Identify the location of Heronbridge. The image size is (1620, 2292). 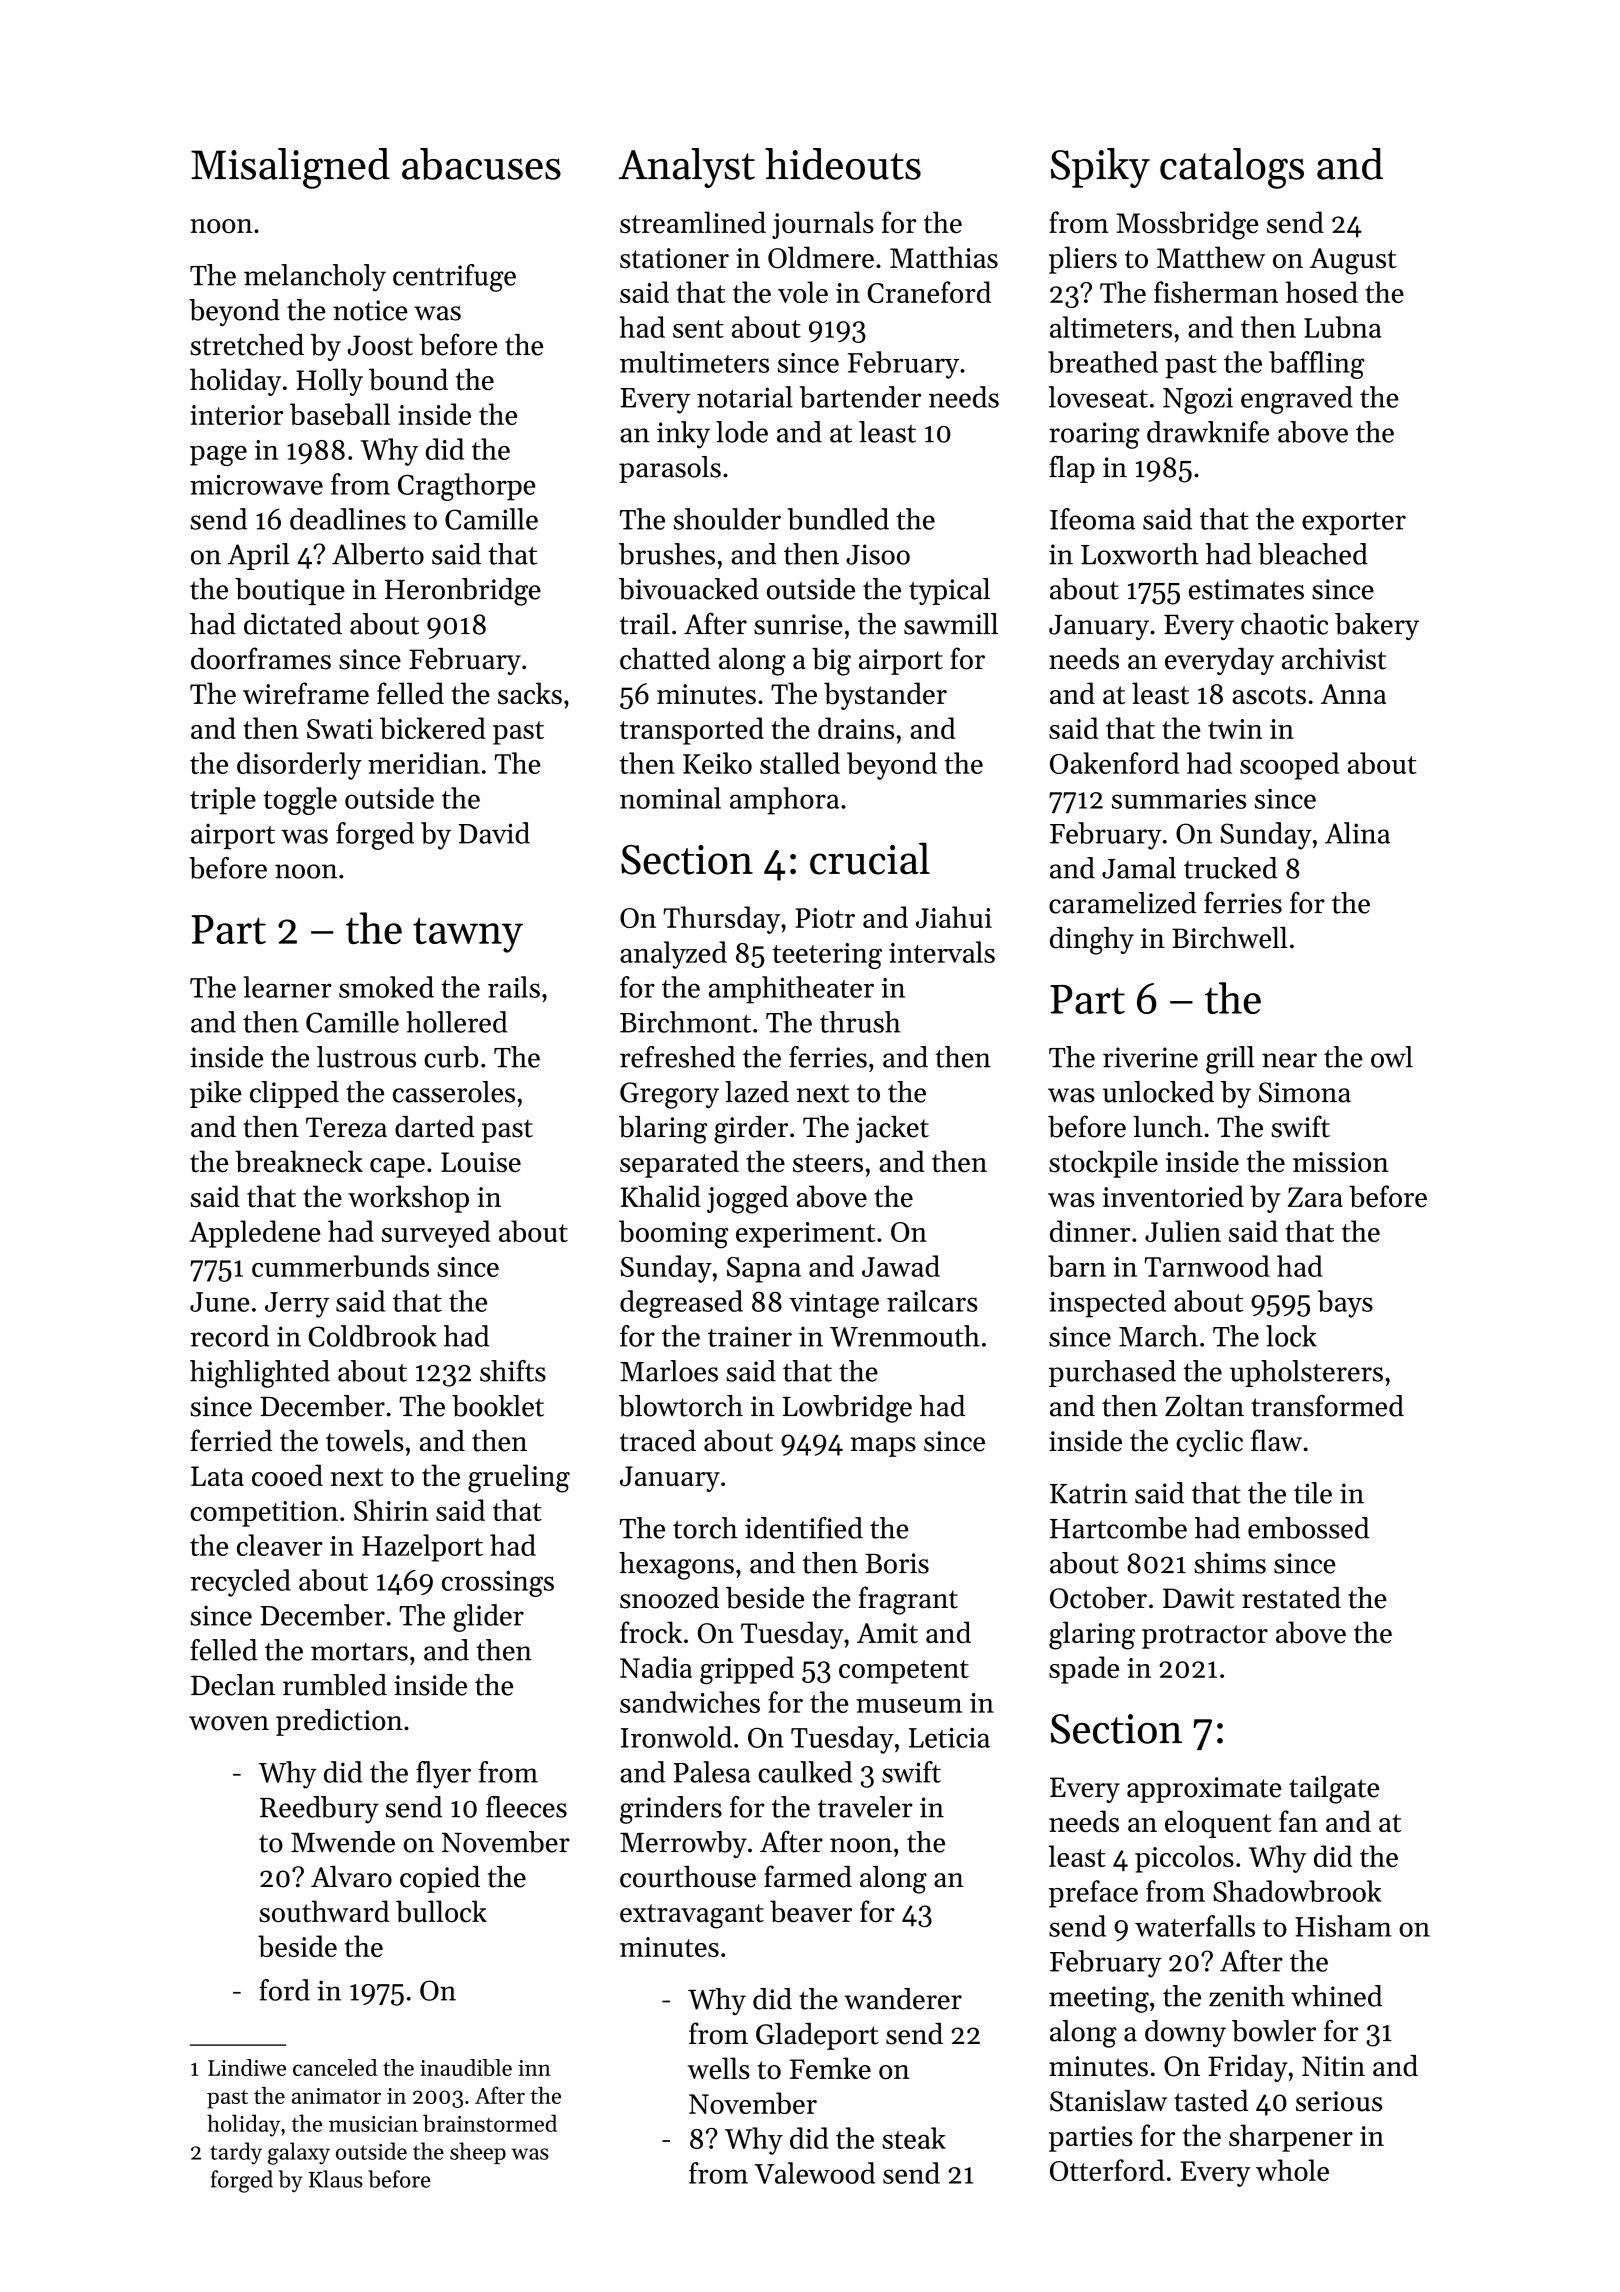
(463, 592).
